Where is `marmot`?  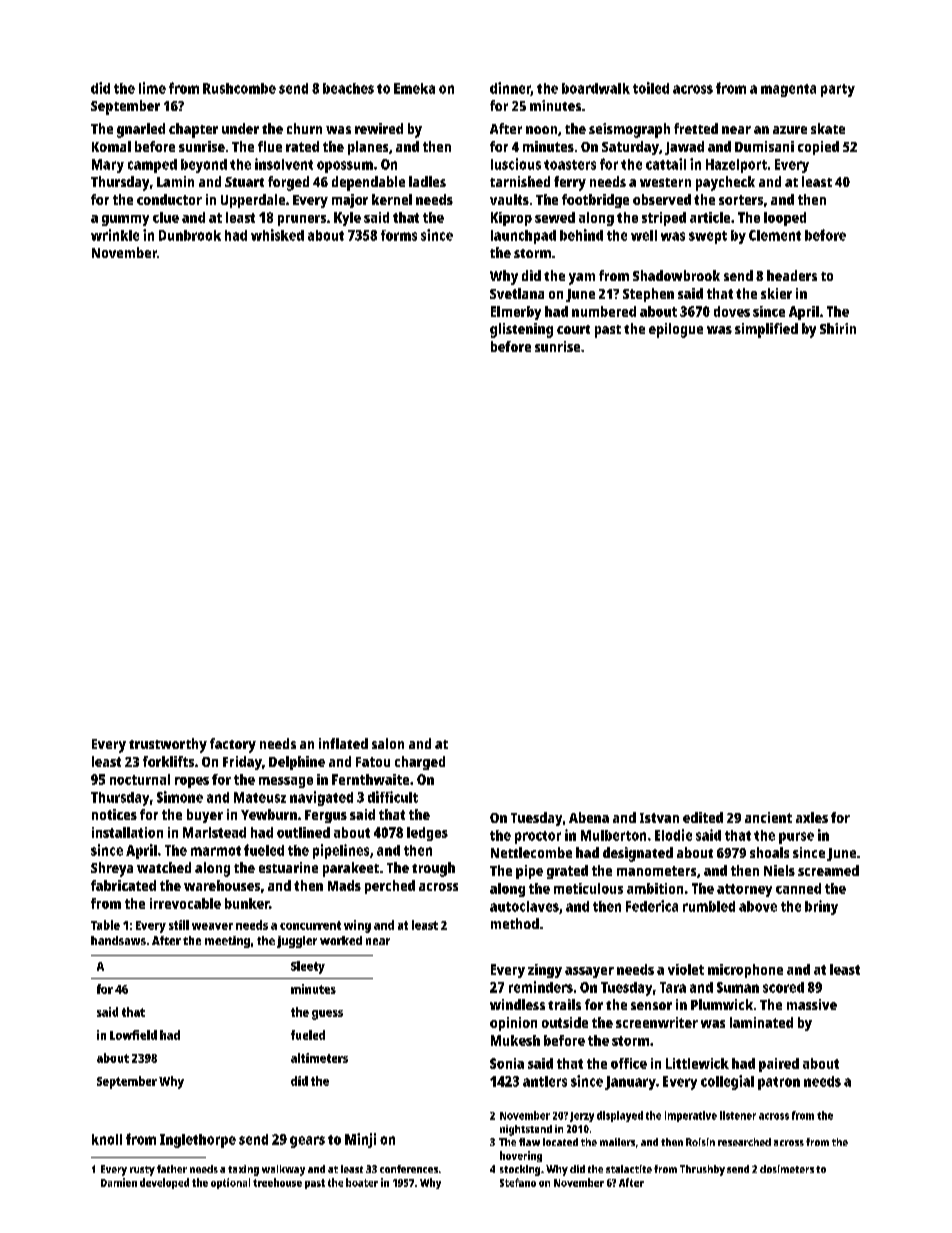 marmot is located at coordinates (216, 851).
